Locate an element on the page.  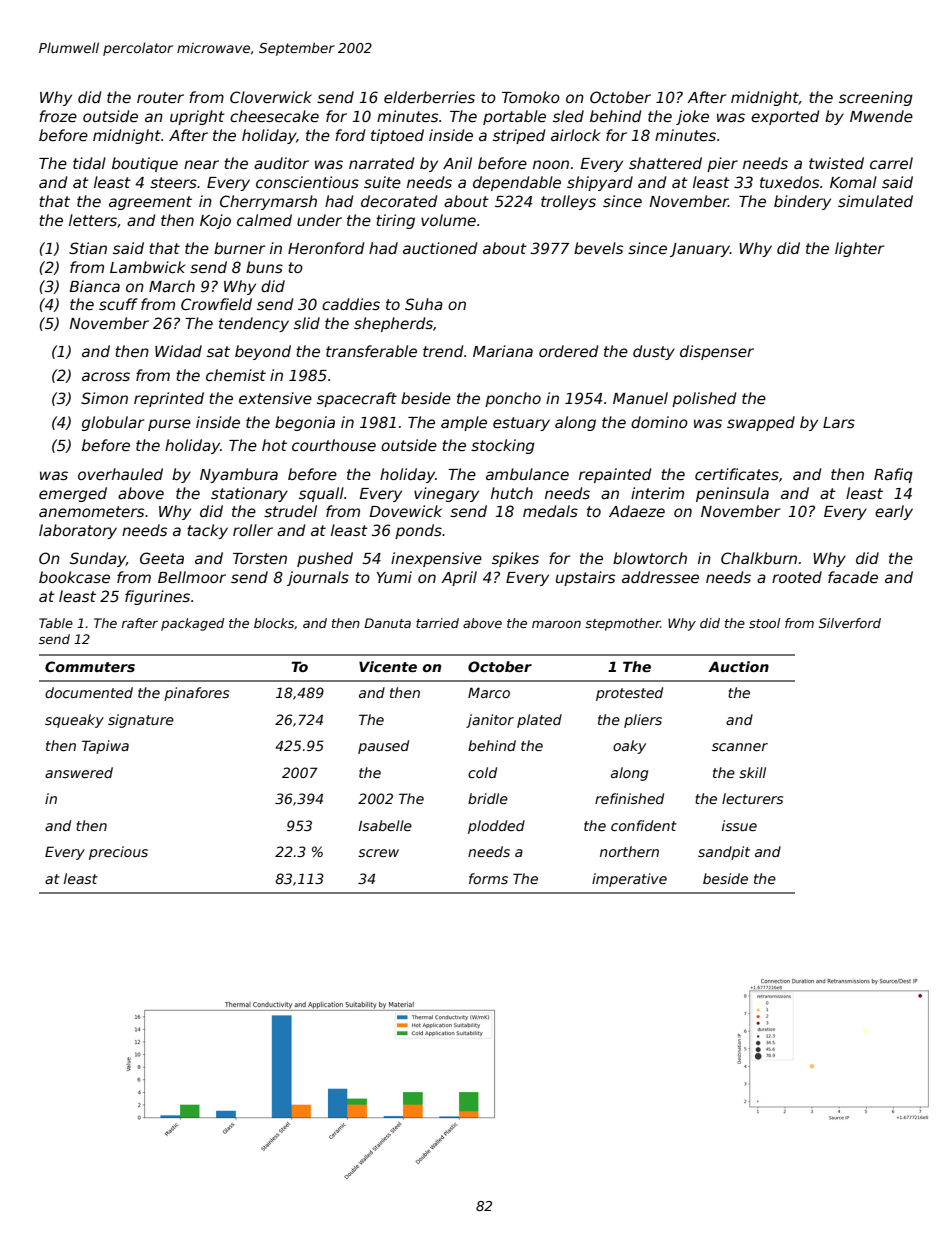
router is located at coordinates (160, 97).
